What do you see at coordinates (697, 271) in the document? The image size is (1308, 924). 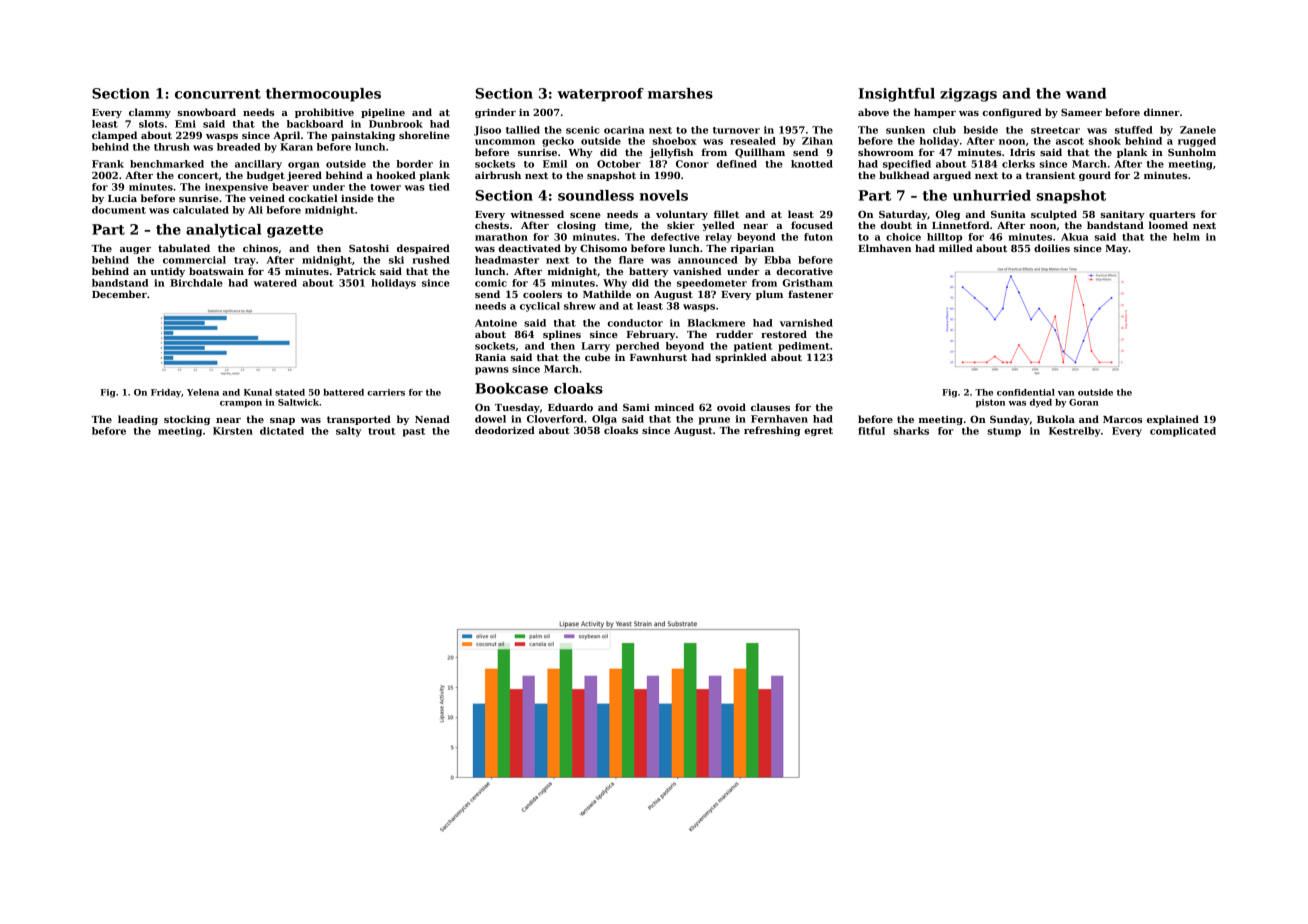 I see `vanished` at bounding box center [697, 271].
